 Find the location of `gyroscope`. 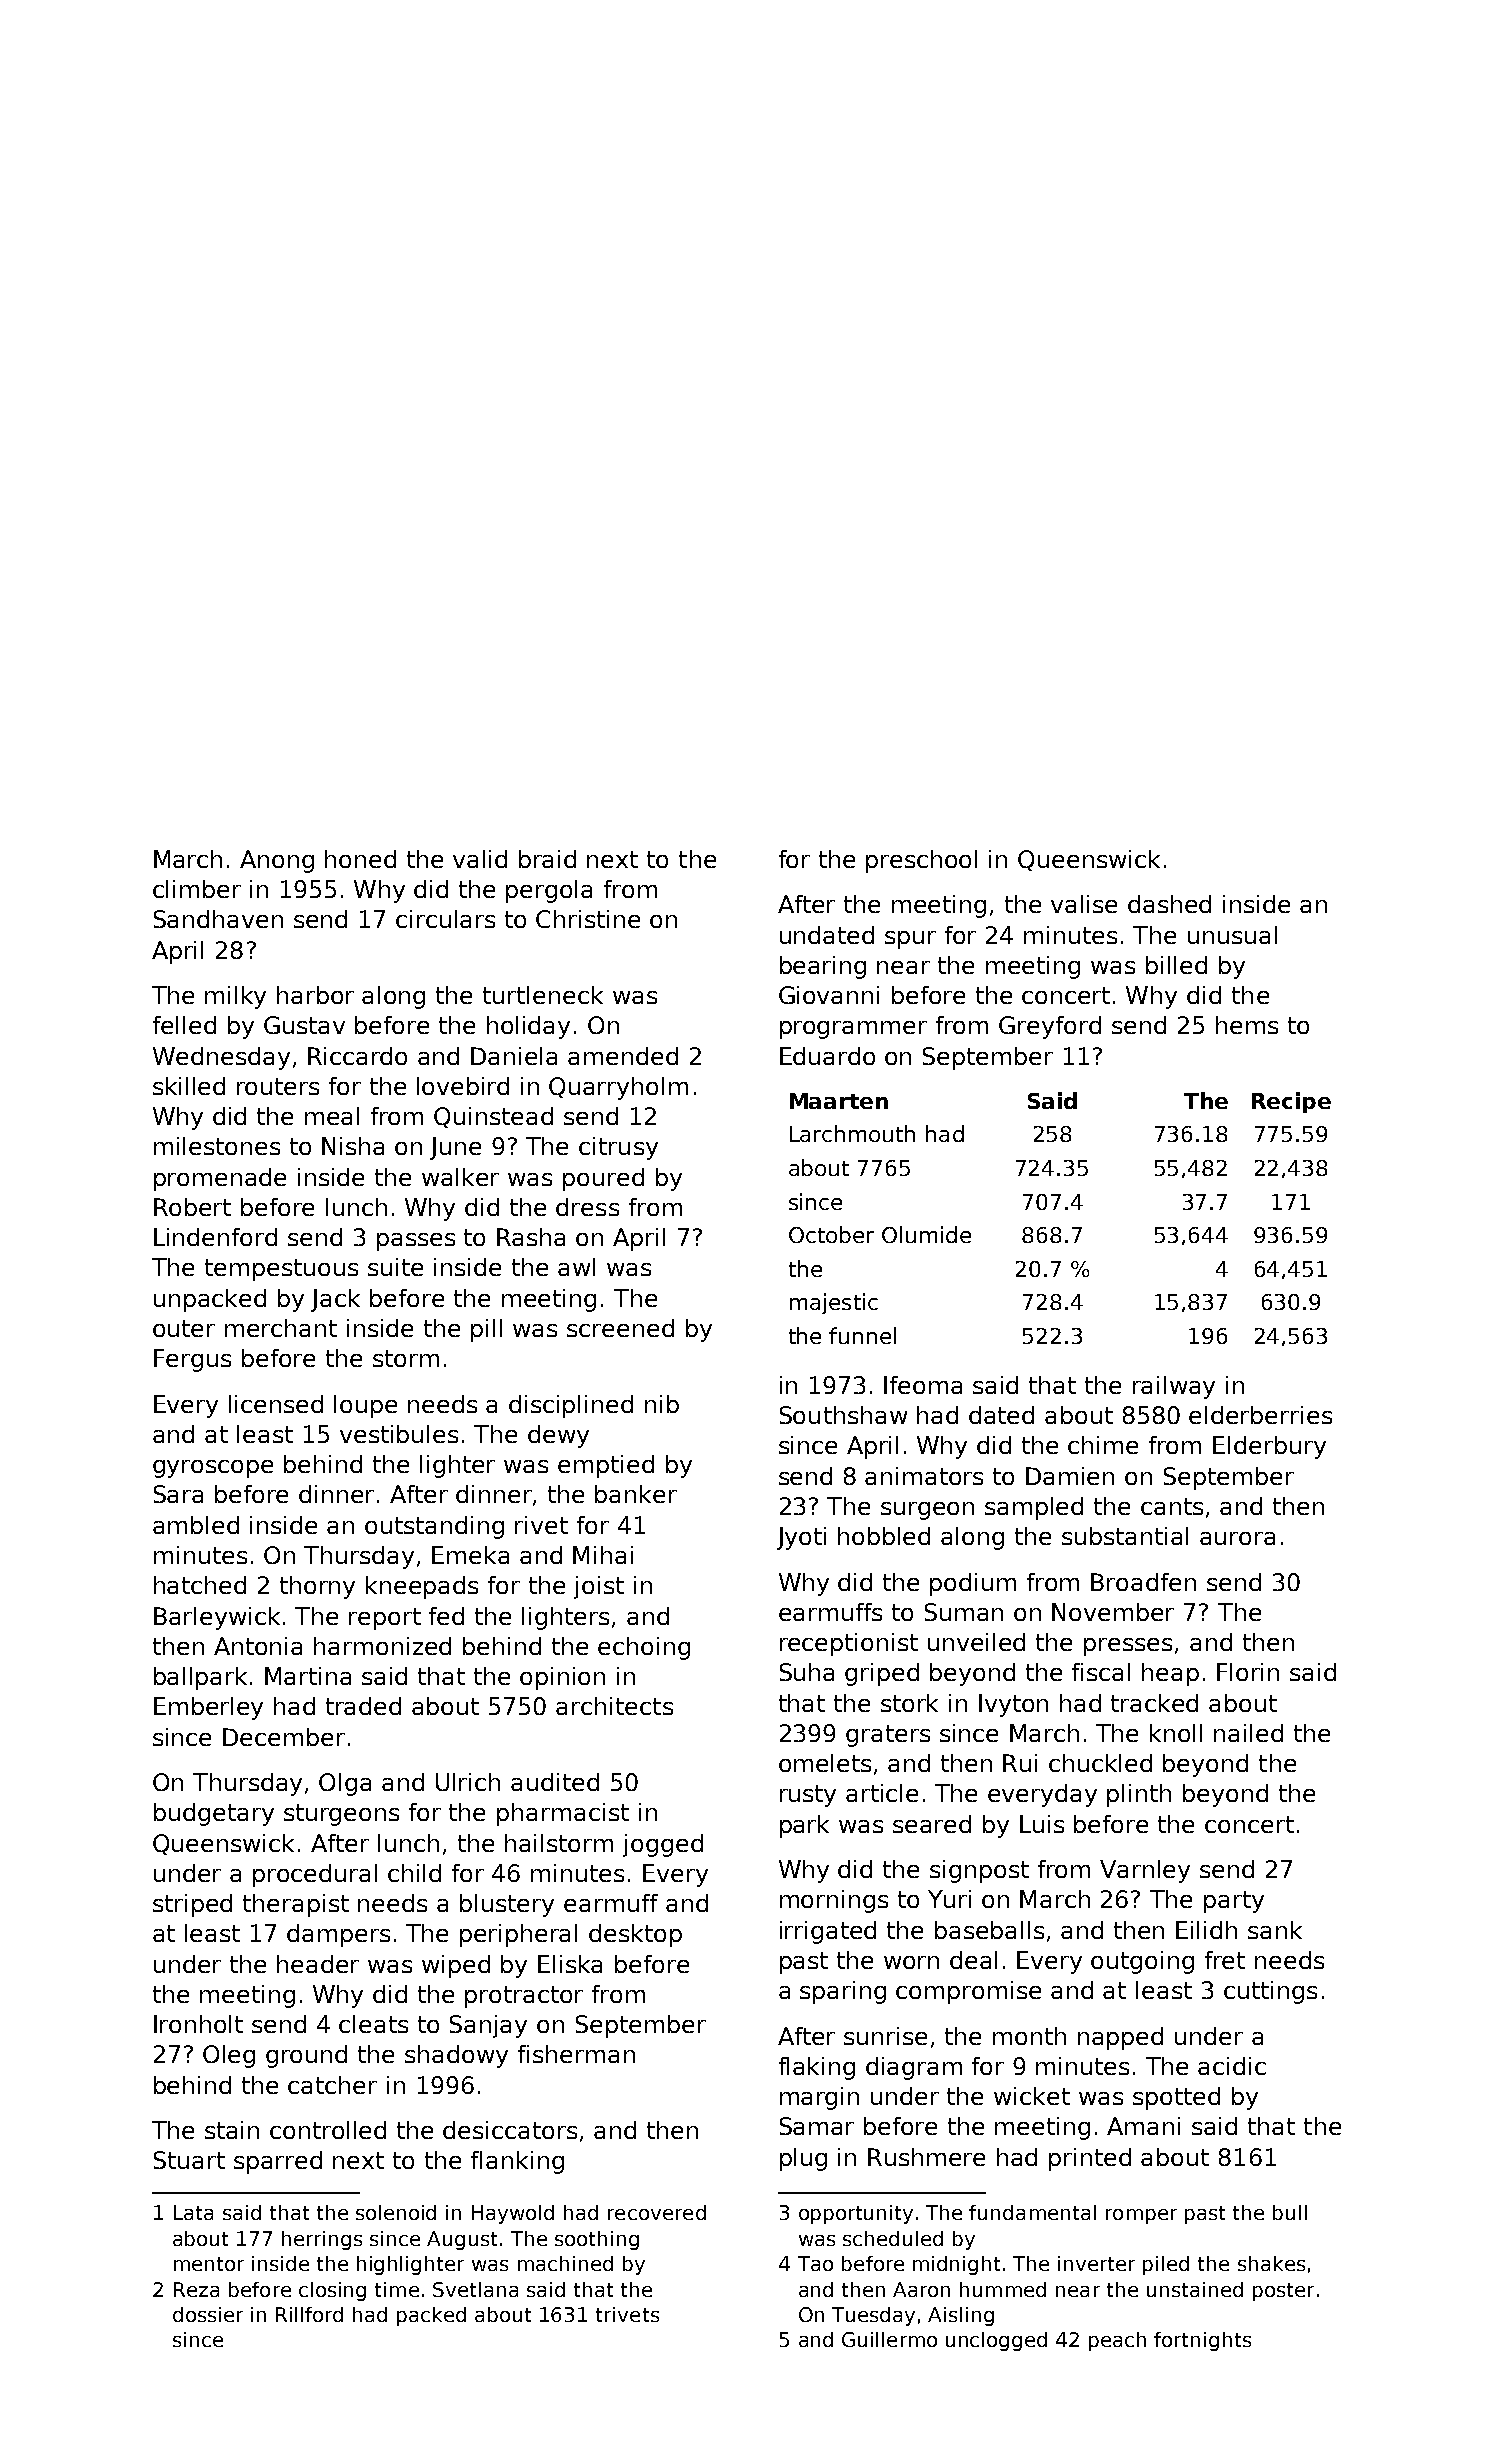

gyroscope is located at coordinates (213, 1469).
